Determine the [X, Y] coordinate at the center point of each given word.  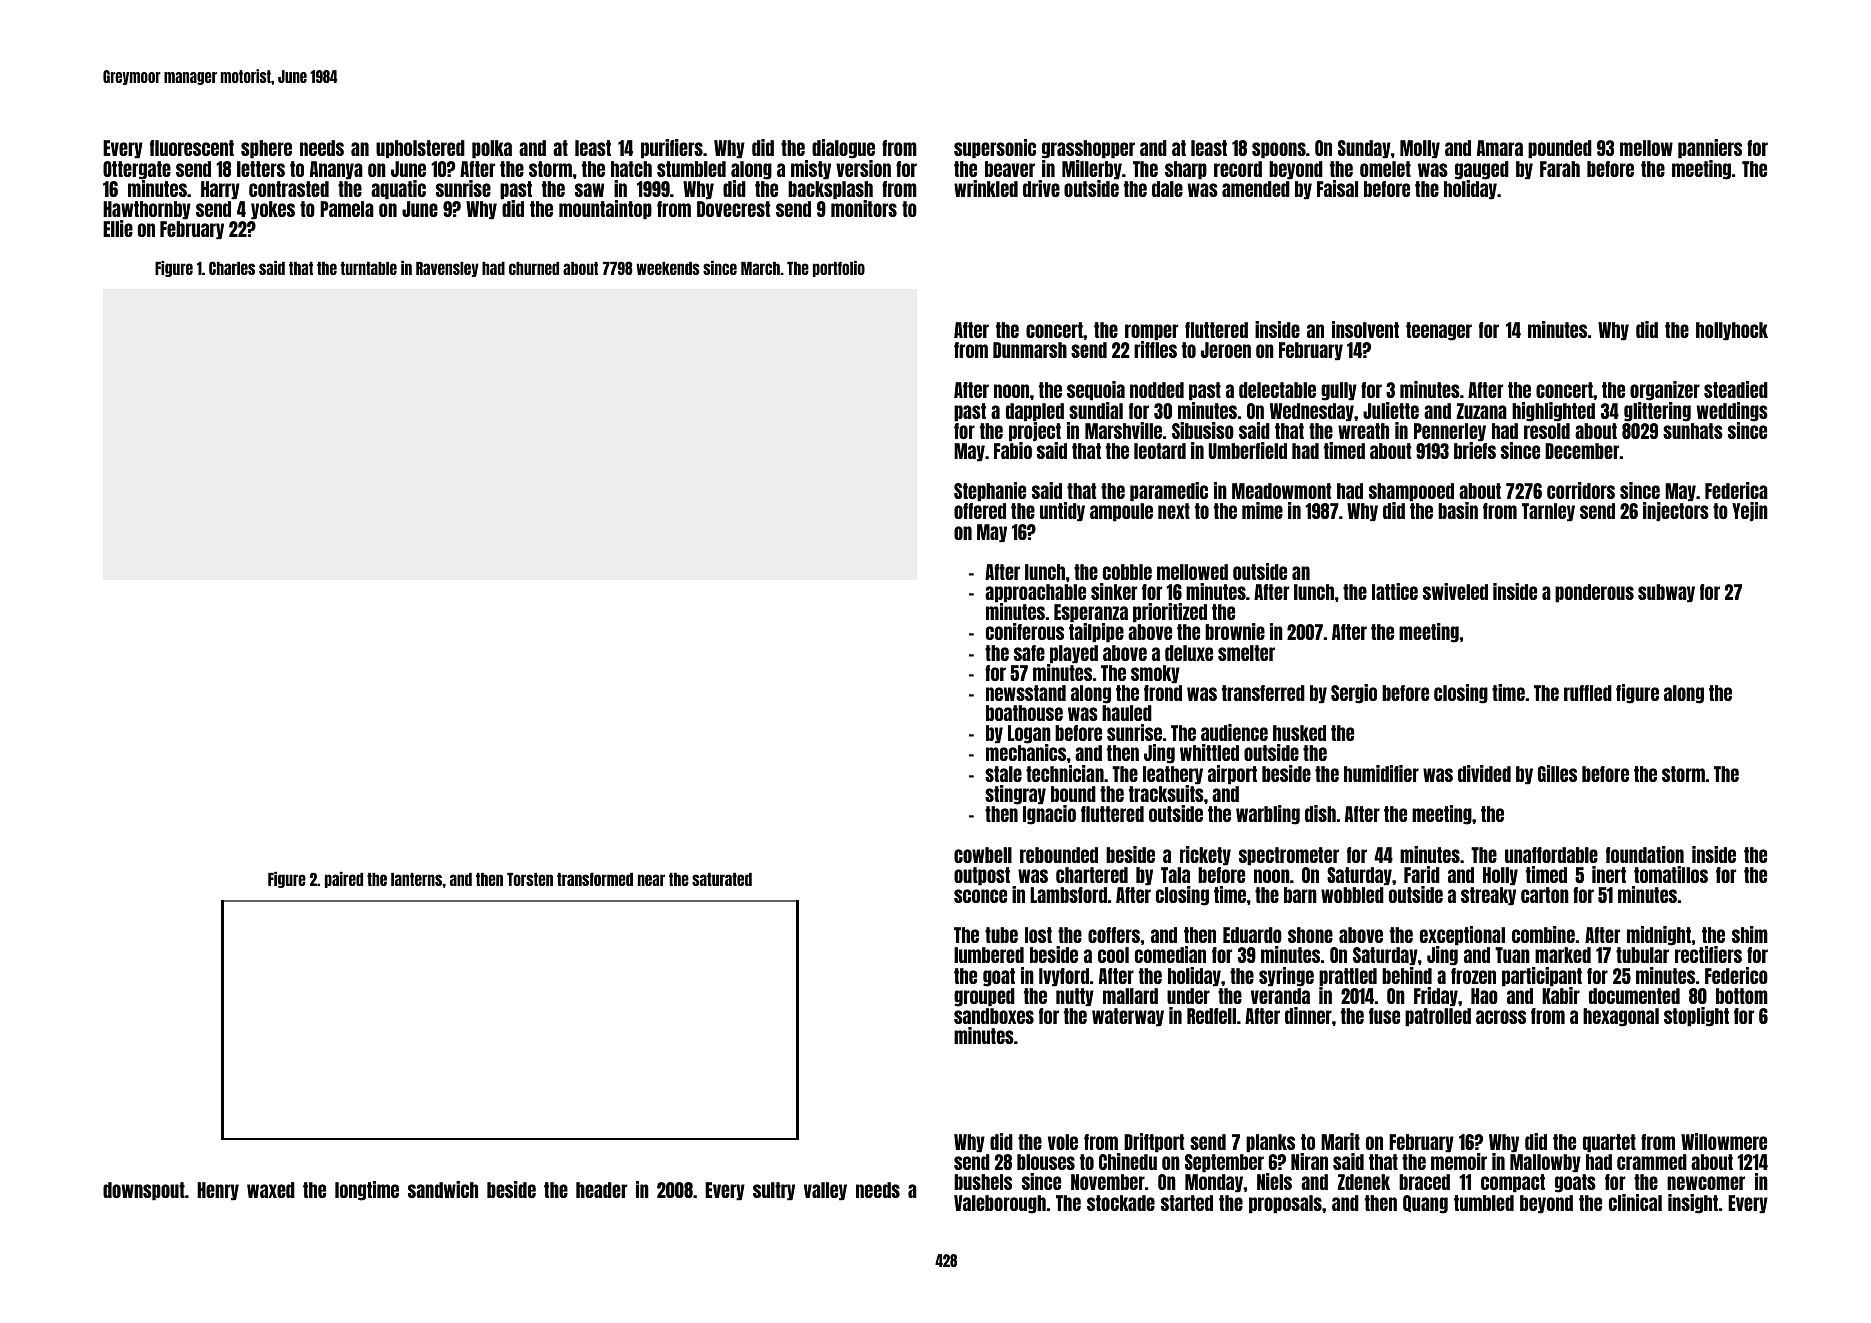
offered [980, 511]
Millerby [1092, 170]
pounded [1560, 149]
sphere [266, 149]
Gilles [1557, 773]
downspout [144, 1191]
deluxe [1189, 653]
